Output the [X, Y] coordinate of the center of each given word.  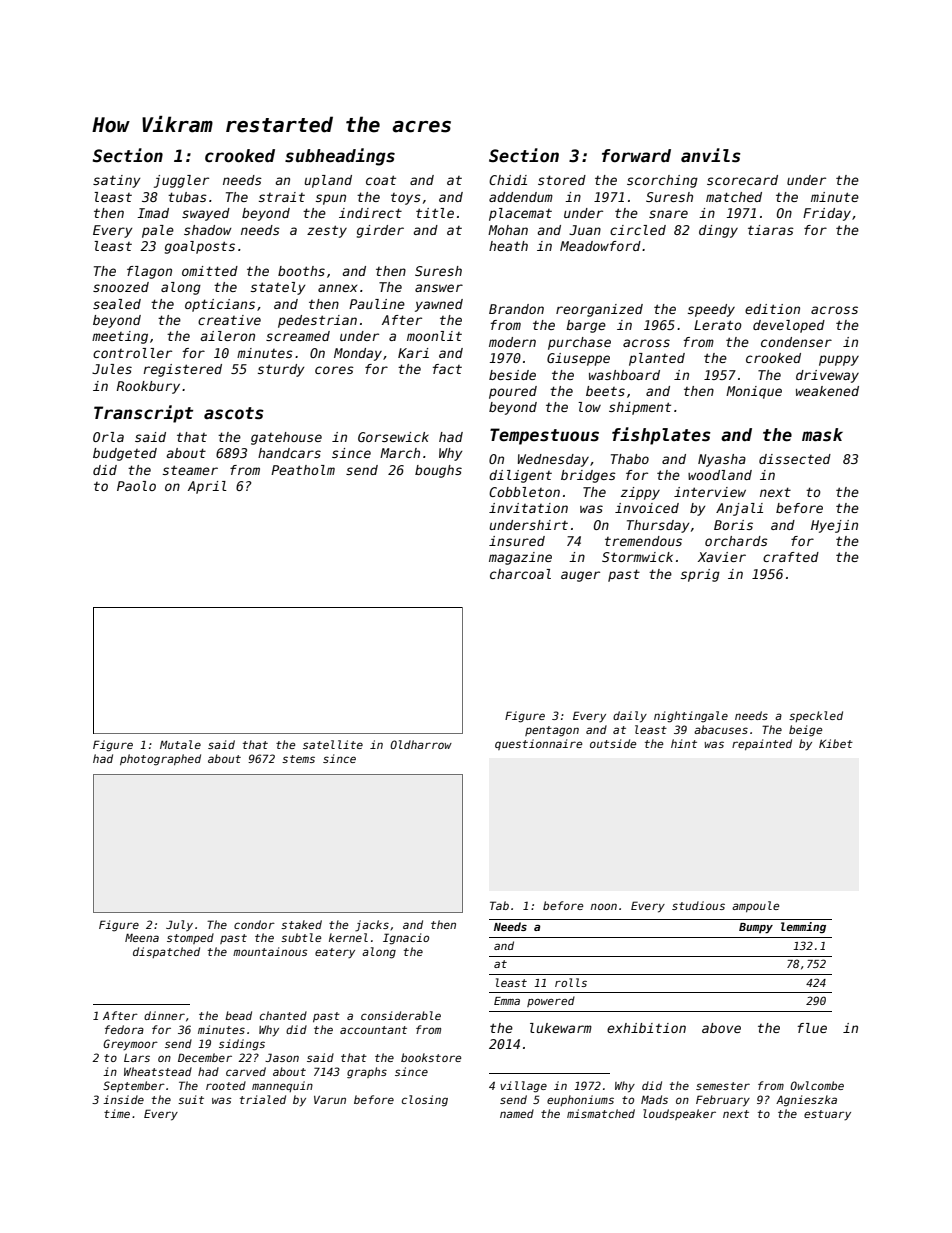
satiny [117, 181]
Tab [499, 905]
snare [668, 214]
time [117, 1113]
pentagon [552, 731]
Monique [754, 392]
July [179, 925]
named [517, 1113]
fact [447, 369]
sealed [117, 304]
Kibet [836, 743]
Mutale [180, 744]
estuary [827, 1115]
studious [698, 905]
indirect [370, 213]
